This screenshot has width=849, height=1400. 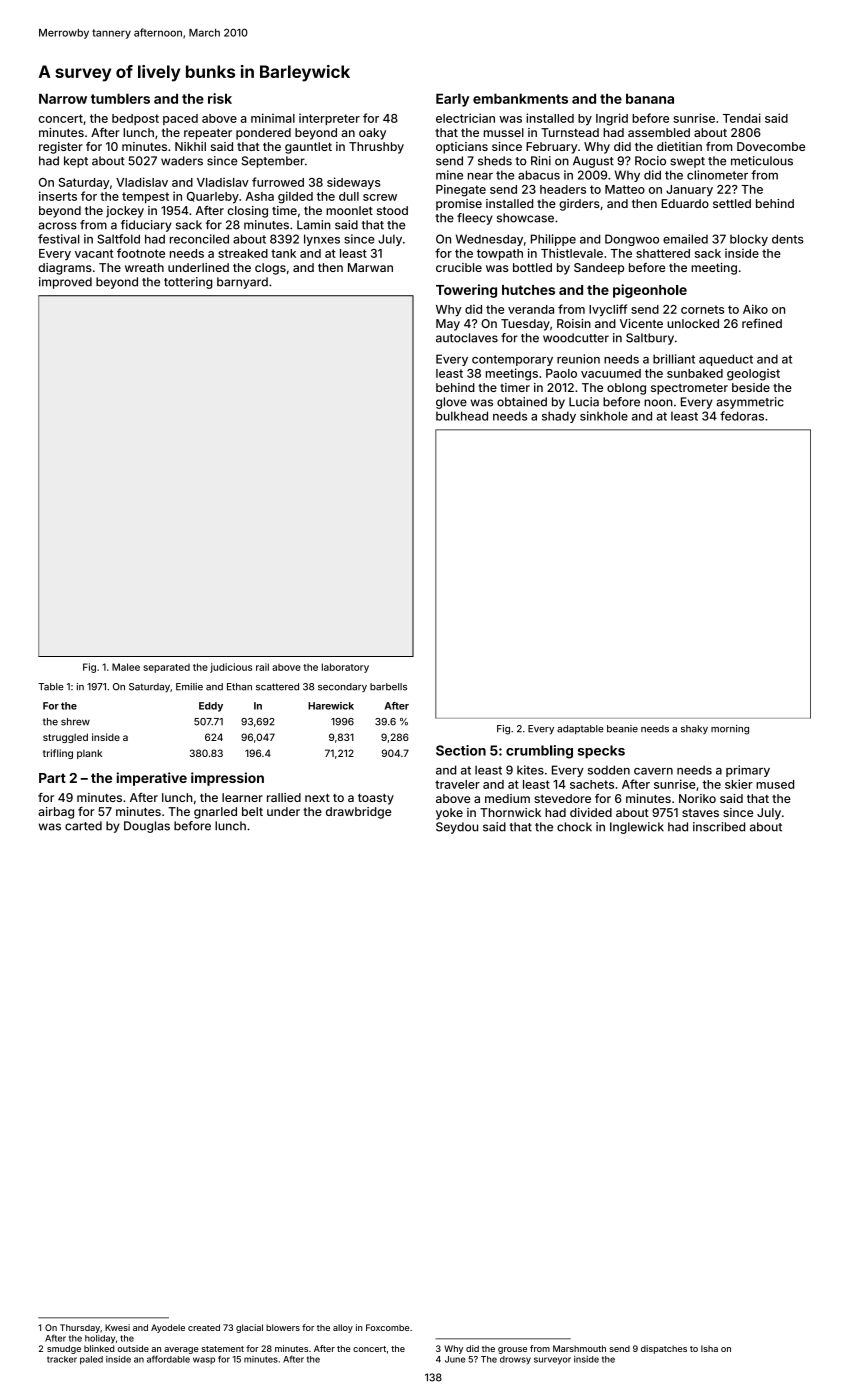 I want to click on festival, so click(x=59, y=239).
